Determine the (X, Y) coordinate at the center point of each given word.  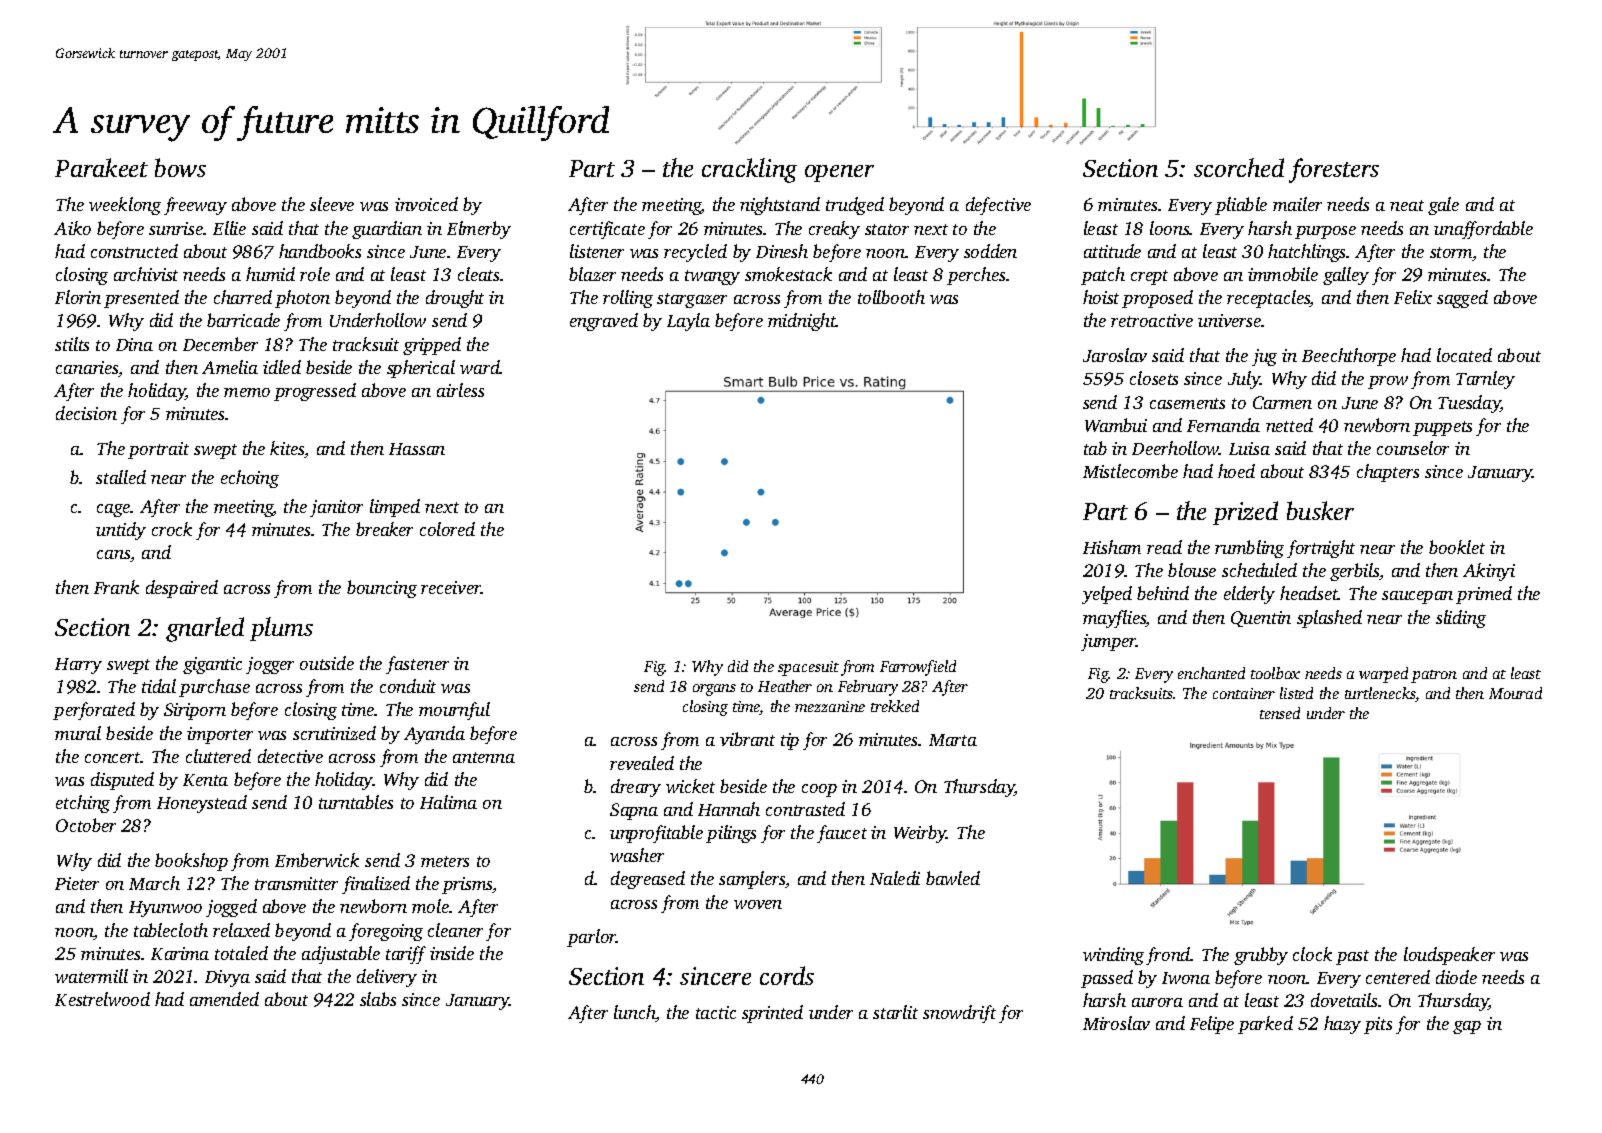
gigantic (212, 665)
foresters (1334, 170)
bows (180, 167)
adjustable (341, 955)
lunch (635, 1013)
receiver (451, 587)
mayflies (1114, 619)
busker (1320, 510)
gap (1467, 1027)
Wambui (1116, 425)
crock (172, 529)
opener (839, 173)
